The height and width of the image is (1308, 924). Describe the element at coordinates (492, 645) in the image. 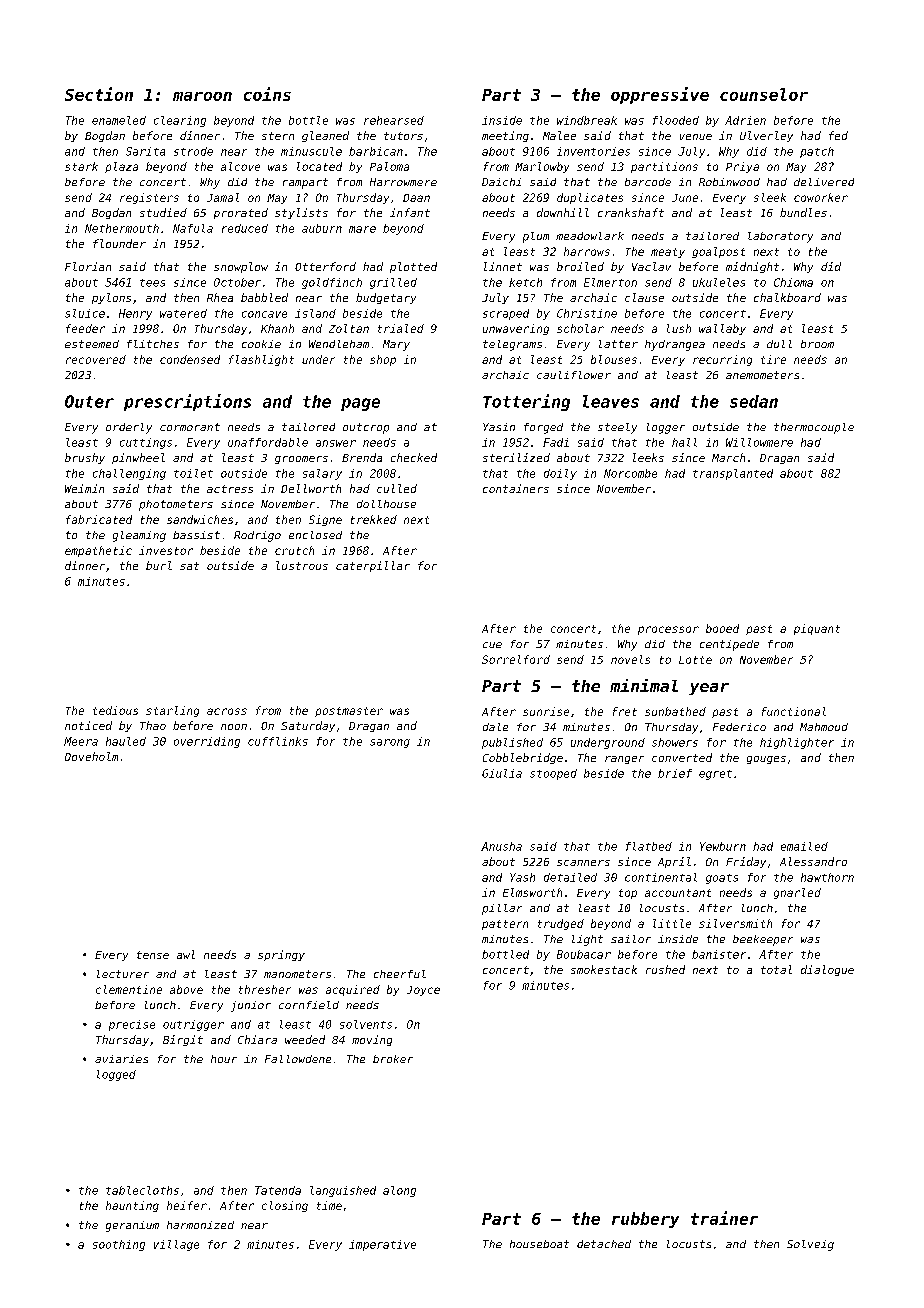

I see `cue` at that location.
